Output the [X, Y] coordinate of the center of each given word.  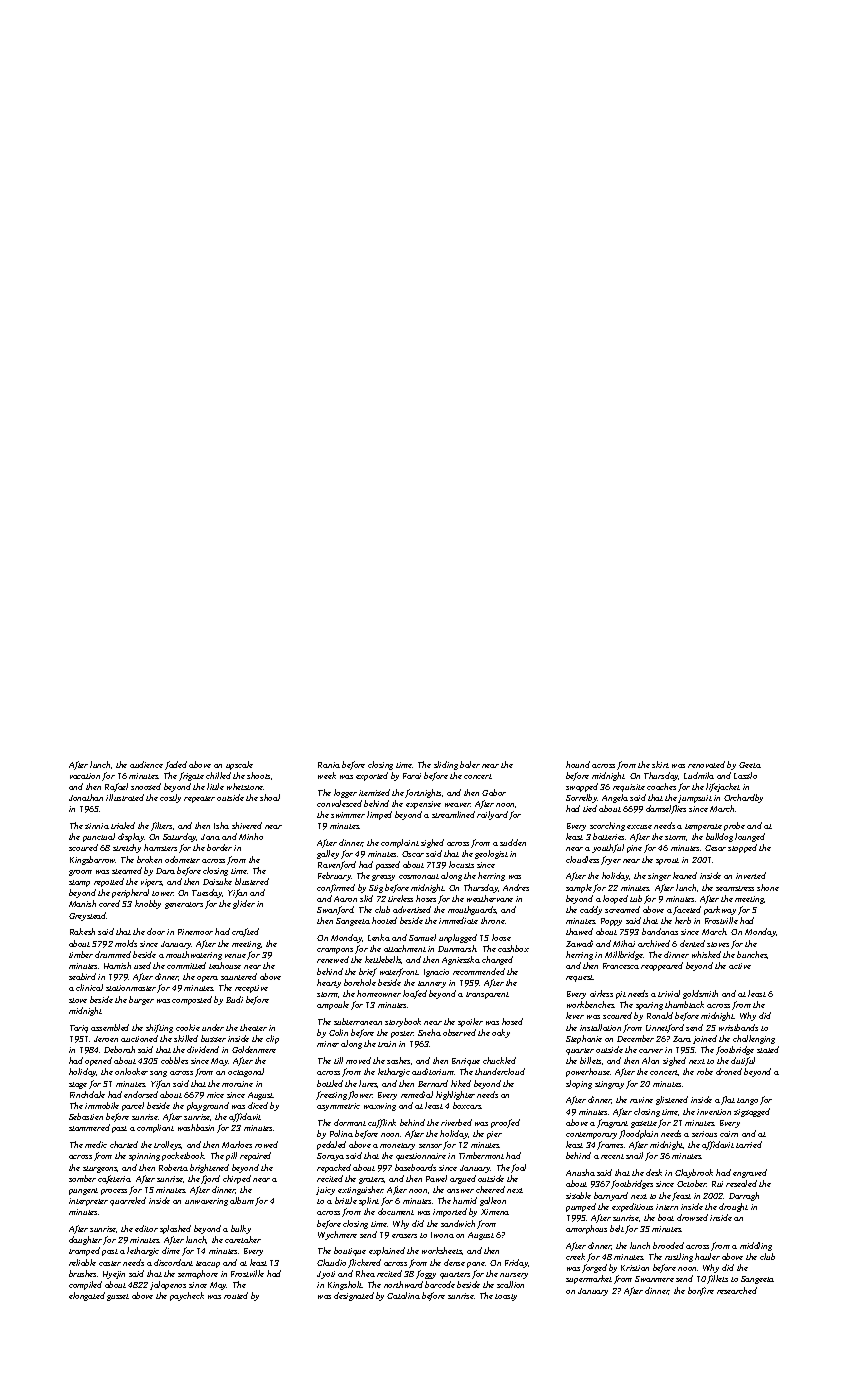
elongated [87, 1296]
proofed [505, 1123]
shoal [270, 797]
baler [470, 764]
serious [704, 1134]
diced [258, 1105]
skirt [660, 764]
